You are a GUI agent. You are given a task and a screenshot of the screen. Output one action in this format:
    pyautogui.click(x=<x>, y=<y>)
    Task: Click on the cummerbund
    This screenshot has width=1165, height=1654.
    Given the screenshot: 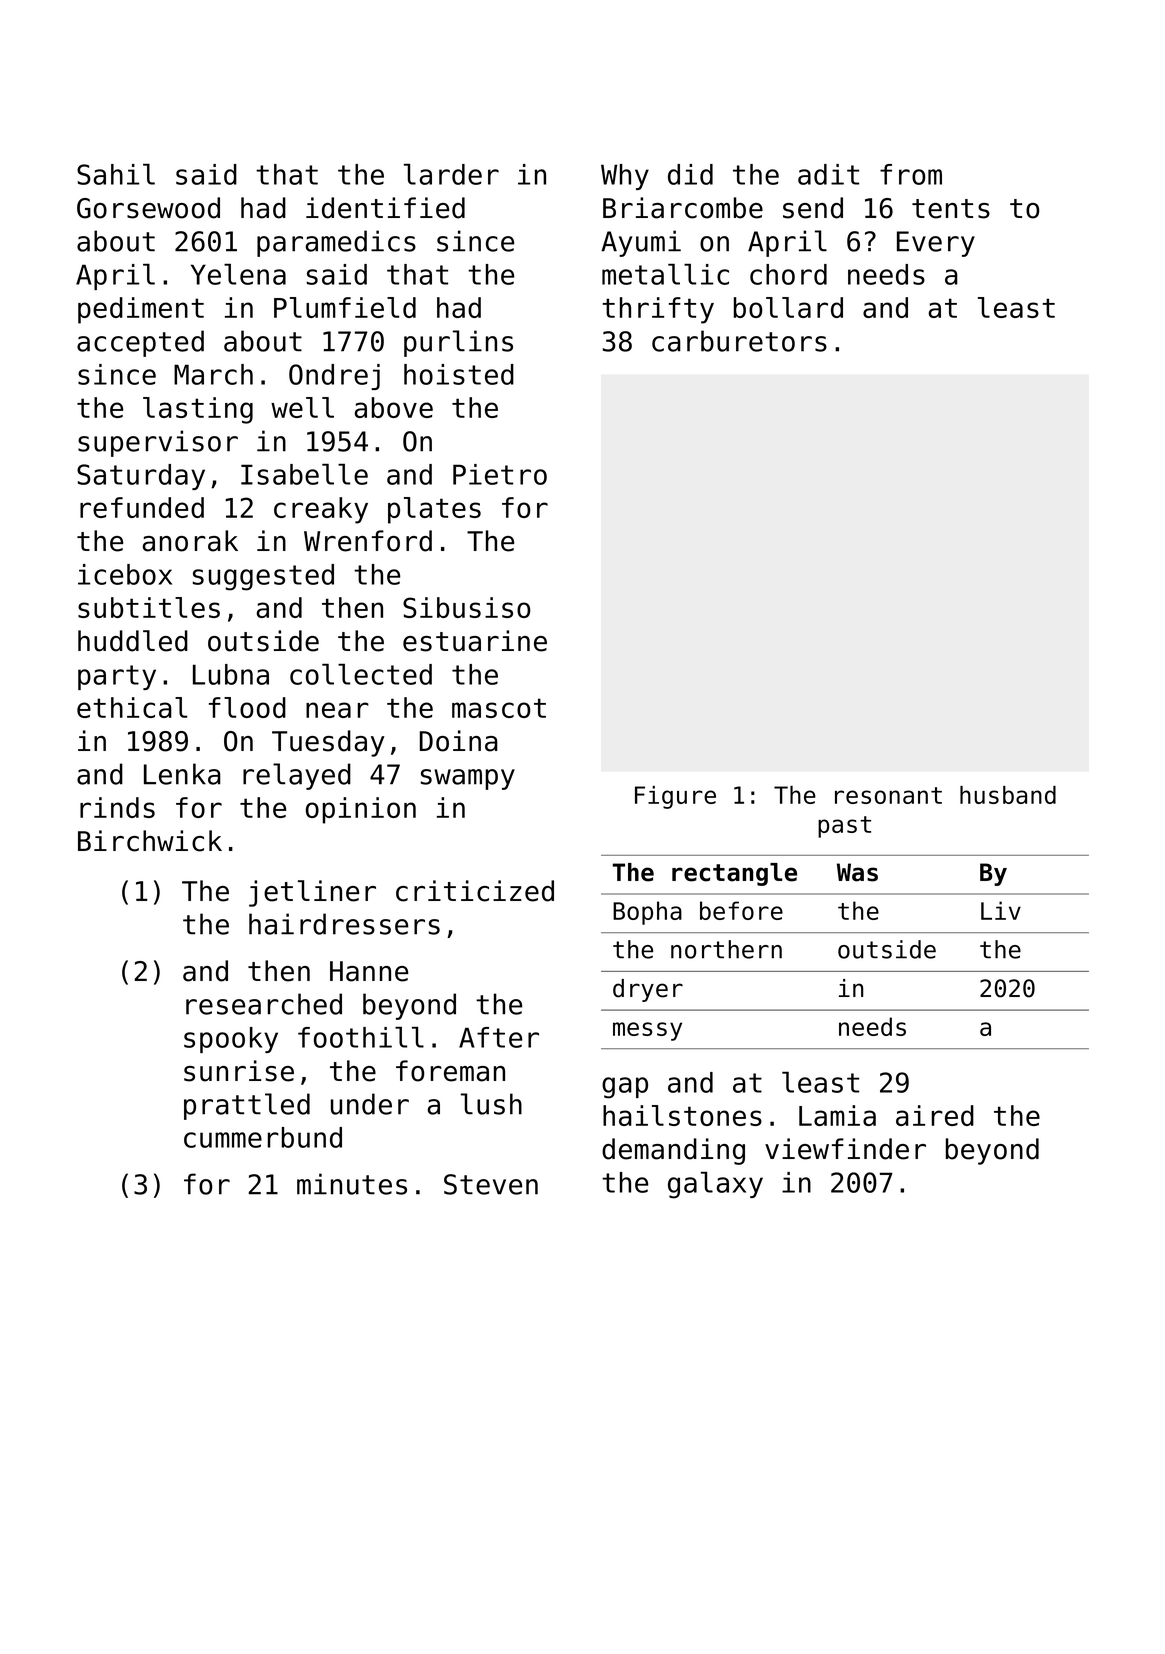 What is the action you would take?
    pyautogui.click(x=263, y=1137)
